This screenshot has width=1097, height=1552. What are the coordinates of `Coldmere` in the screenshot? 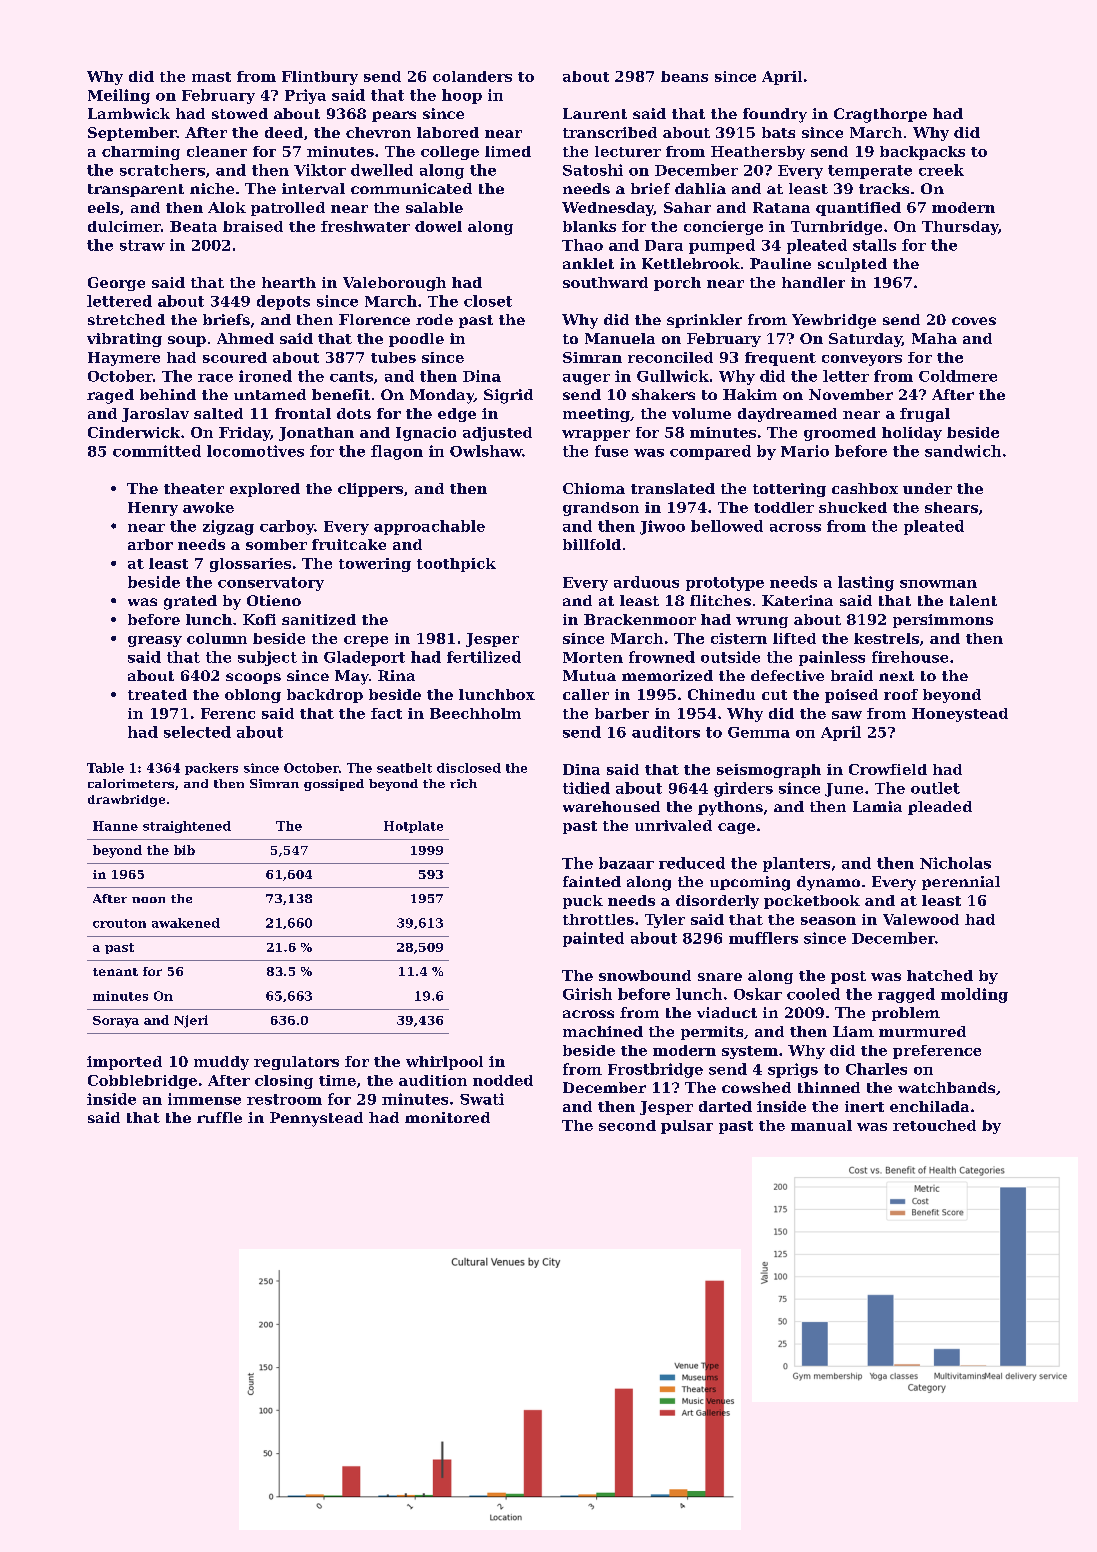 It's located at (958, 376).
